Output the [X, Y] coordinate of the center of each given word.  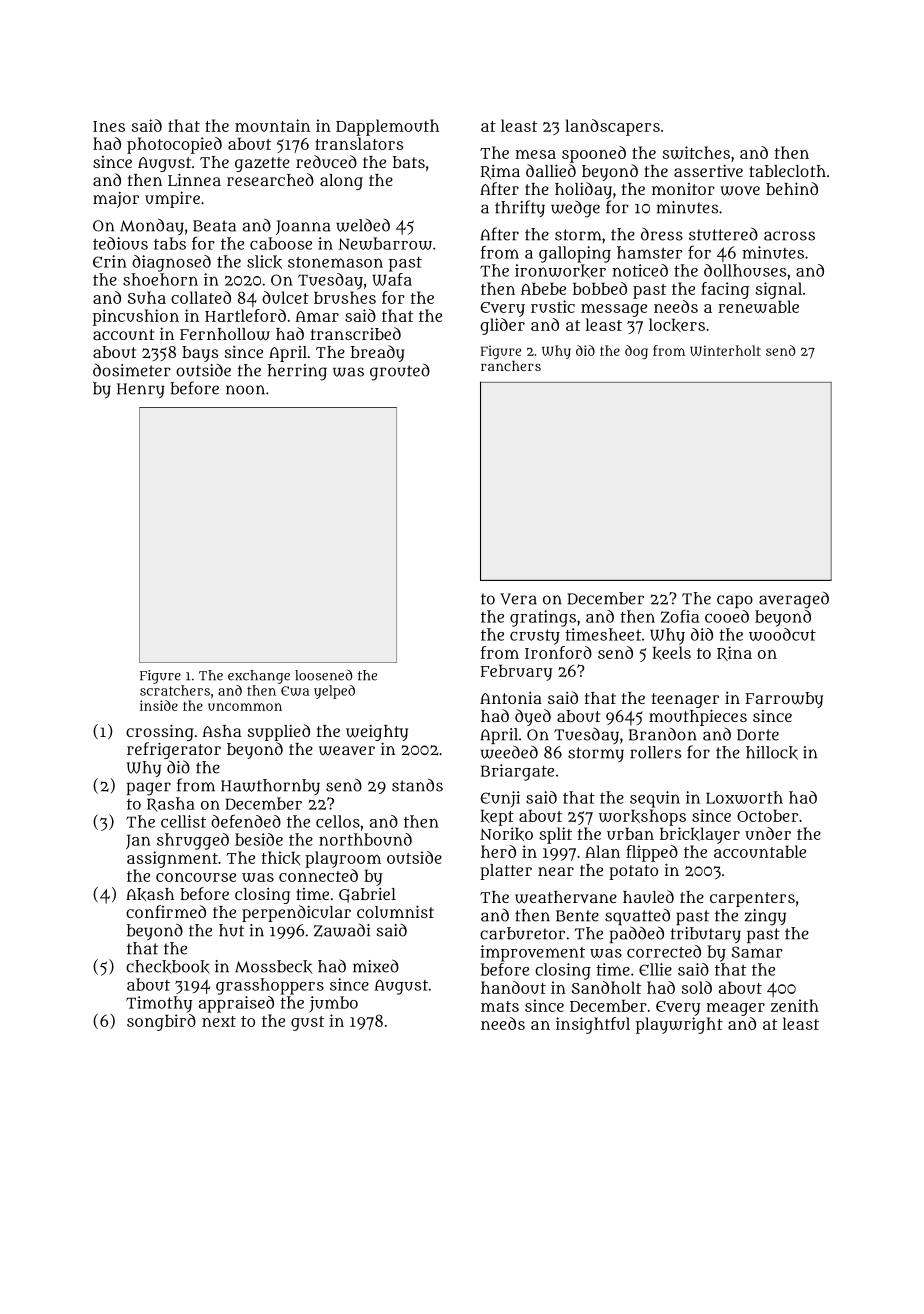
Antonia [511, 698]
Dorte [758, 735]
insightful [593, 1025]
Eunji [500, 799]
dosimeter [132, 370]
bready [378, 353]
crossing [160, 732]
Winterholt [725, 350]
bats [409, 162]
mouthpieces [698, 717]
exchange [259, 677]
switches [696, 152]
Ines [109, 126]
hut [231, 930]
